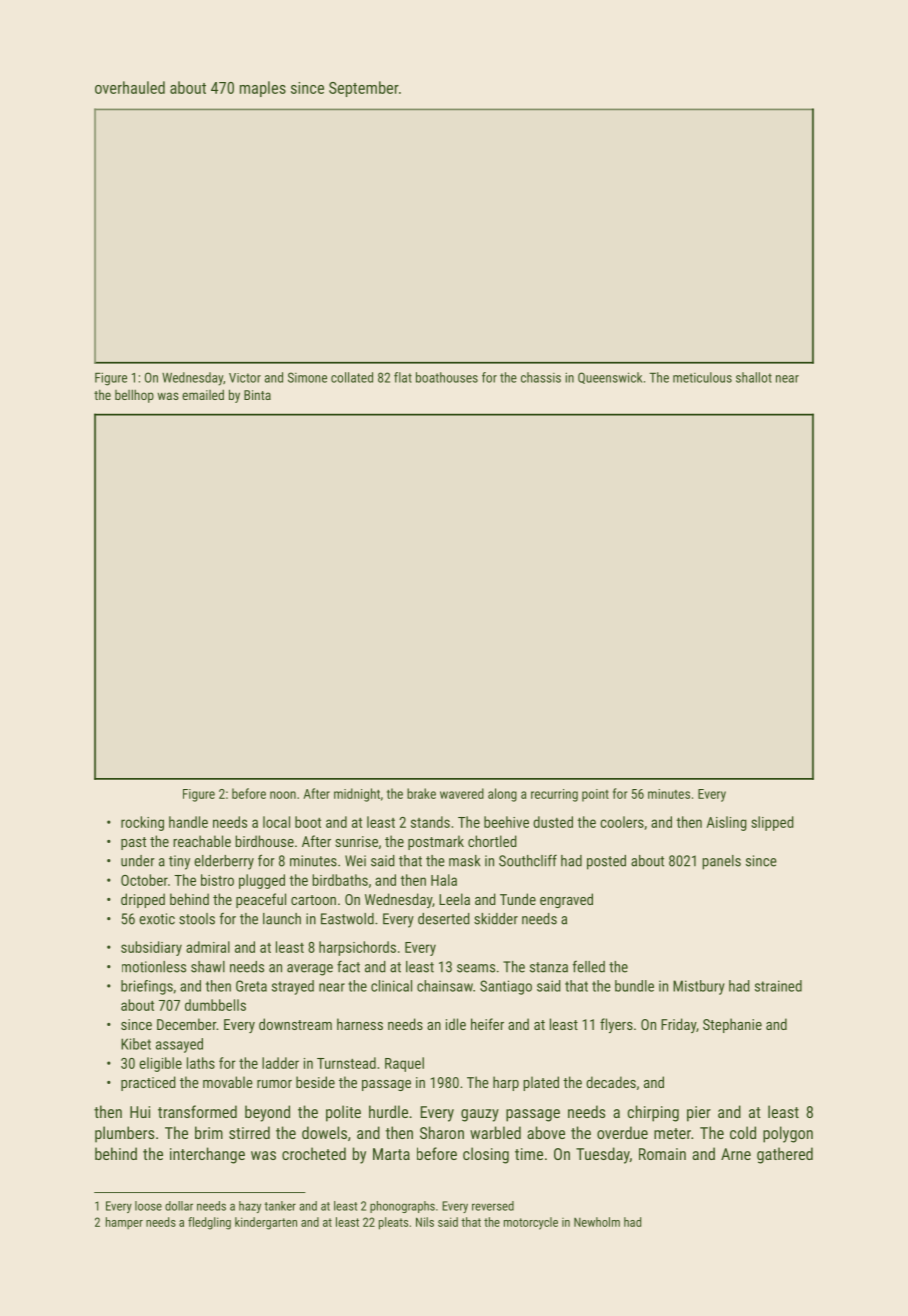 The image size is (908, 1316). What do you see at coordinates (263, 89) in the page?
I see `maples` at bounding box center [263, 89].
